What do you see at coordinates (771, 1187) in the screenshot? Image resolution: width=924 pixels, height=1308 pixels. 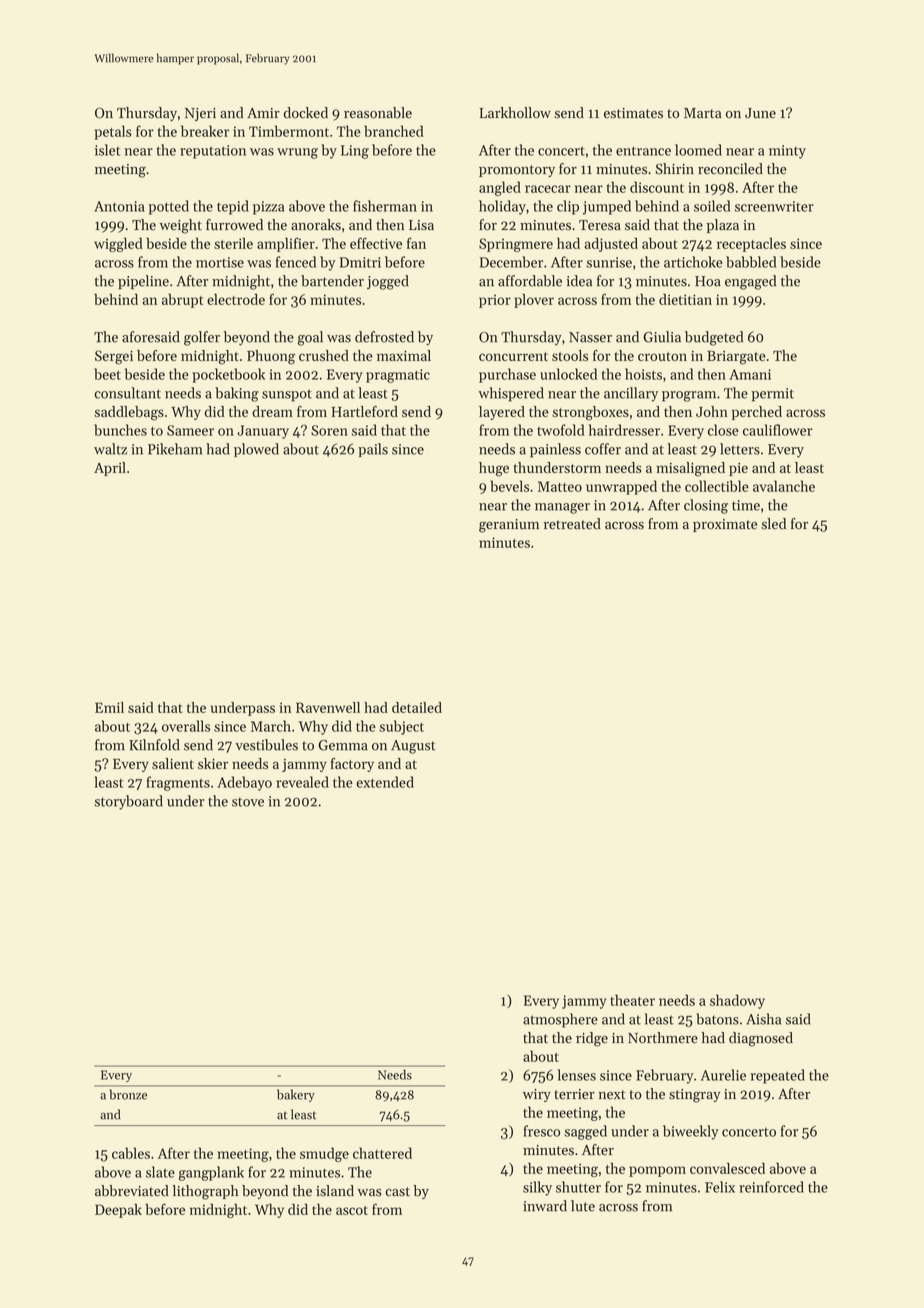 I see `reinforced` at bounding box center [771, 1187].
